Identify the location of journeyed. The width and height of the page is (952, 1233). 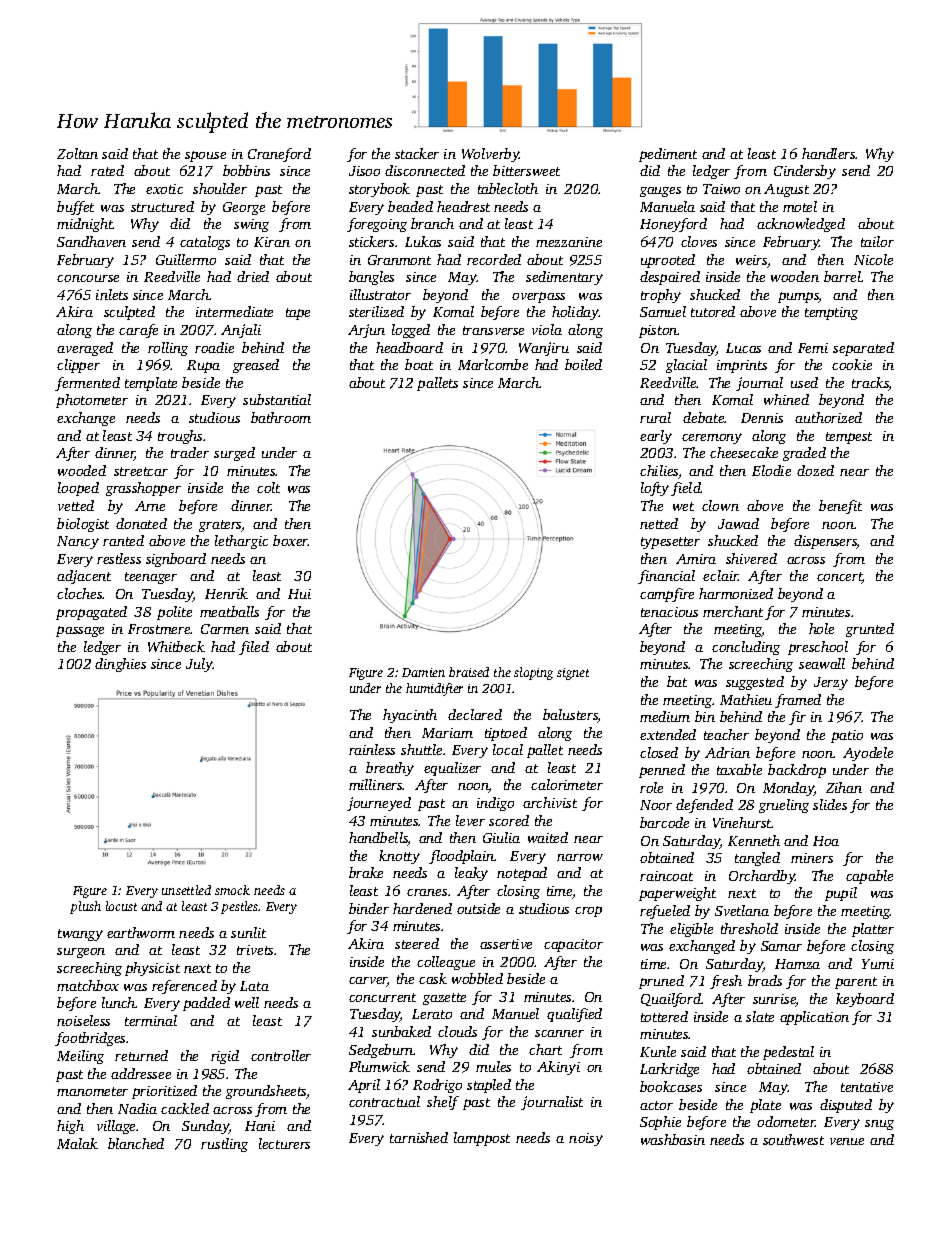
(379, 804).
